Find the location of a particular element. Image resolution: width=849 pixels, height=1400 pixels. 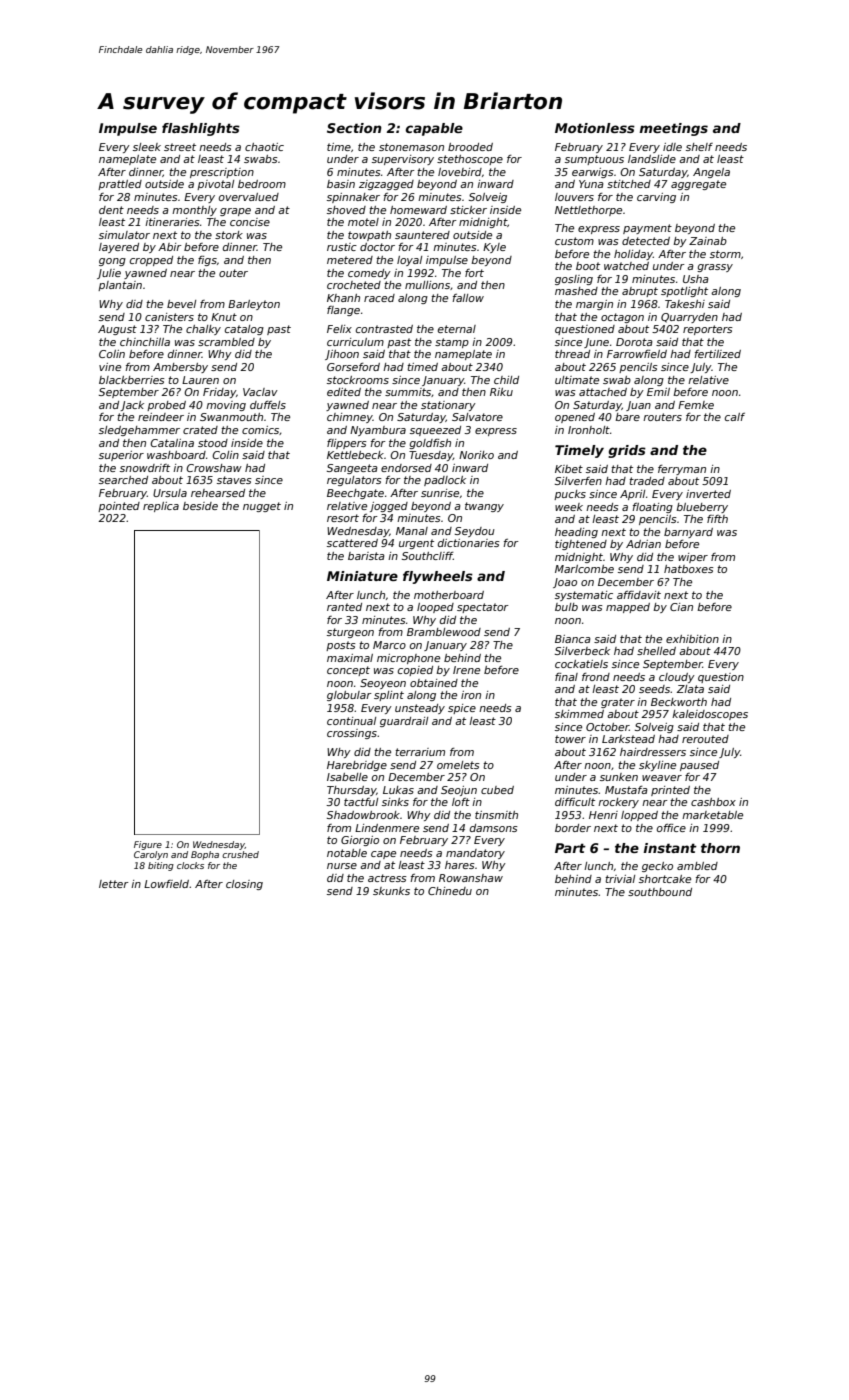

prescription is located at coordinates (222, 173).
